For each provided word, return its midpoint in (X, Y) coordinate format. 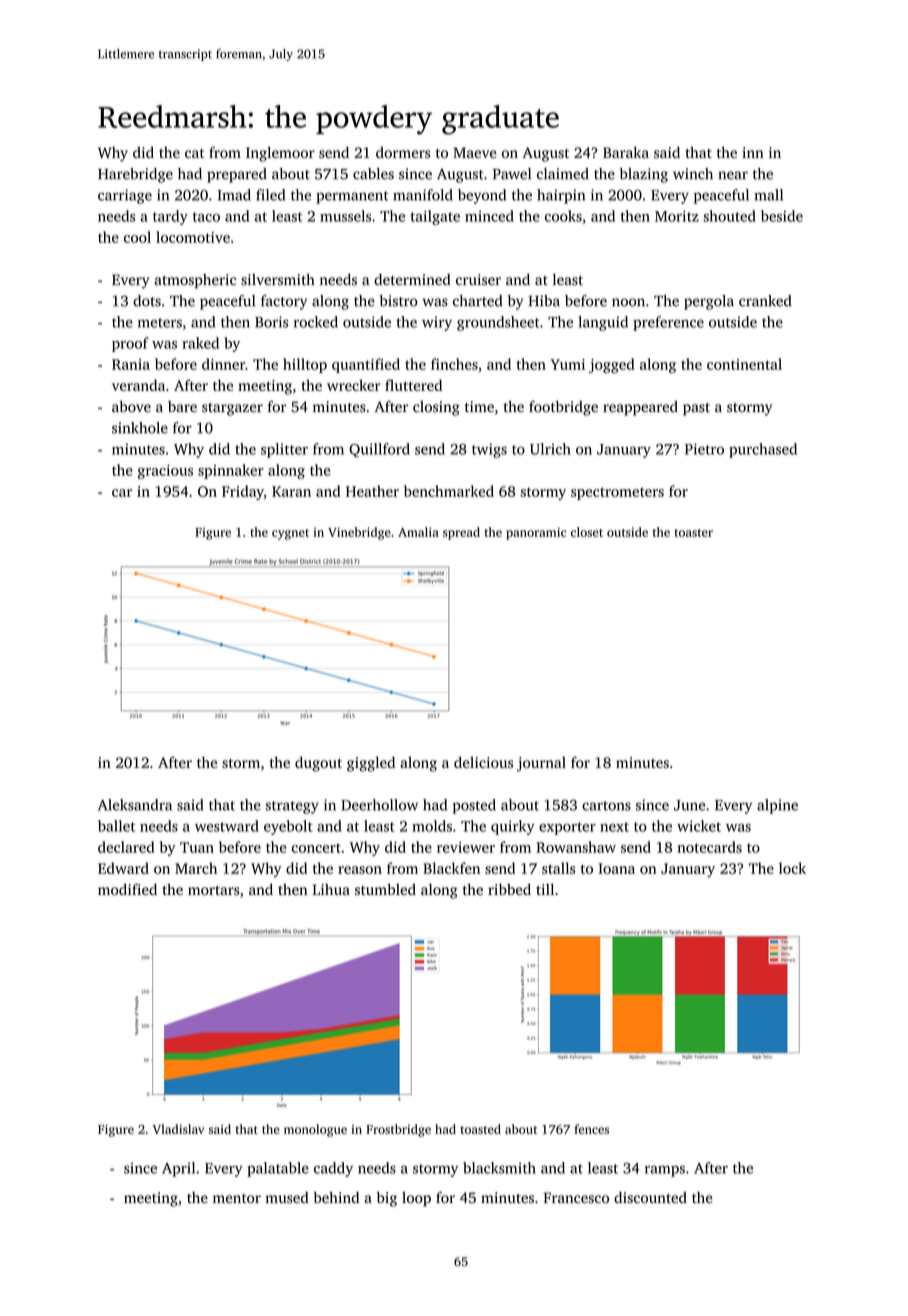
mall (768, 195)
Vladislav (178, 1129)
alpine (777, 806)
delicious (483, 762)
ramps (665, 1171)
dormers (403, 152)
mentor (237, 1199)
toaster (693, 533)
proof (130, 344)
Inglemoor (280, 154)
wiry (437, 323)
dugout (318, 764)
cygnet (290, 534)
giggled (371, 764)
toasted (481, 1129)
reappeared (640, 408)
